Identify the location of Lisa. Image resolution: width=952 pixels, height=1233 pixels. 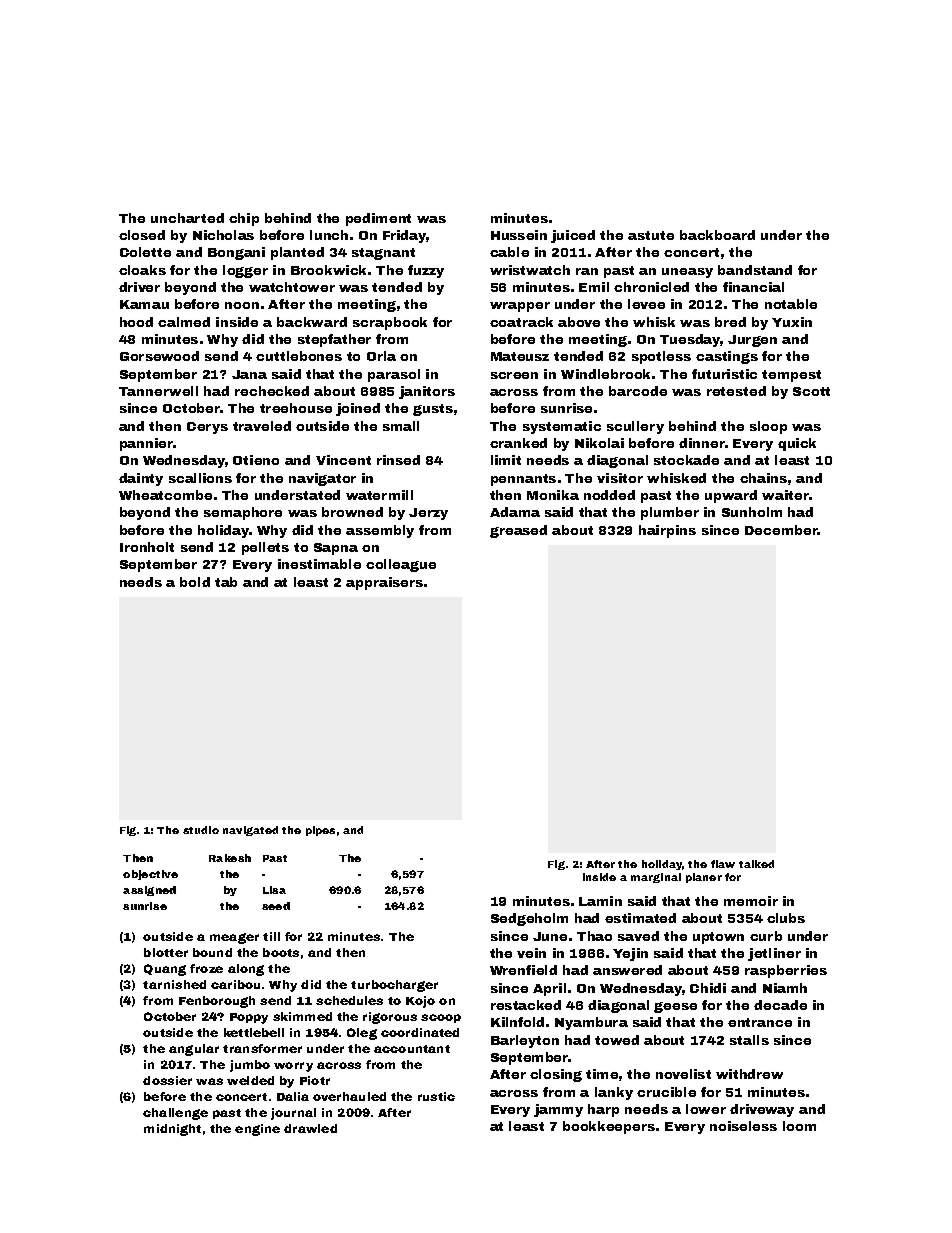
(274, 890).
